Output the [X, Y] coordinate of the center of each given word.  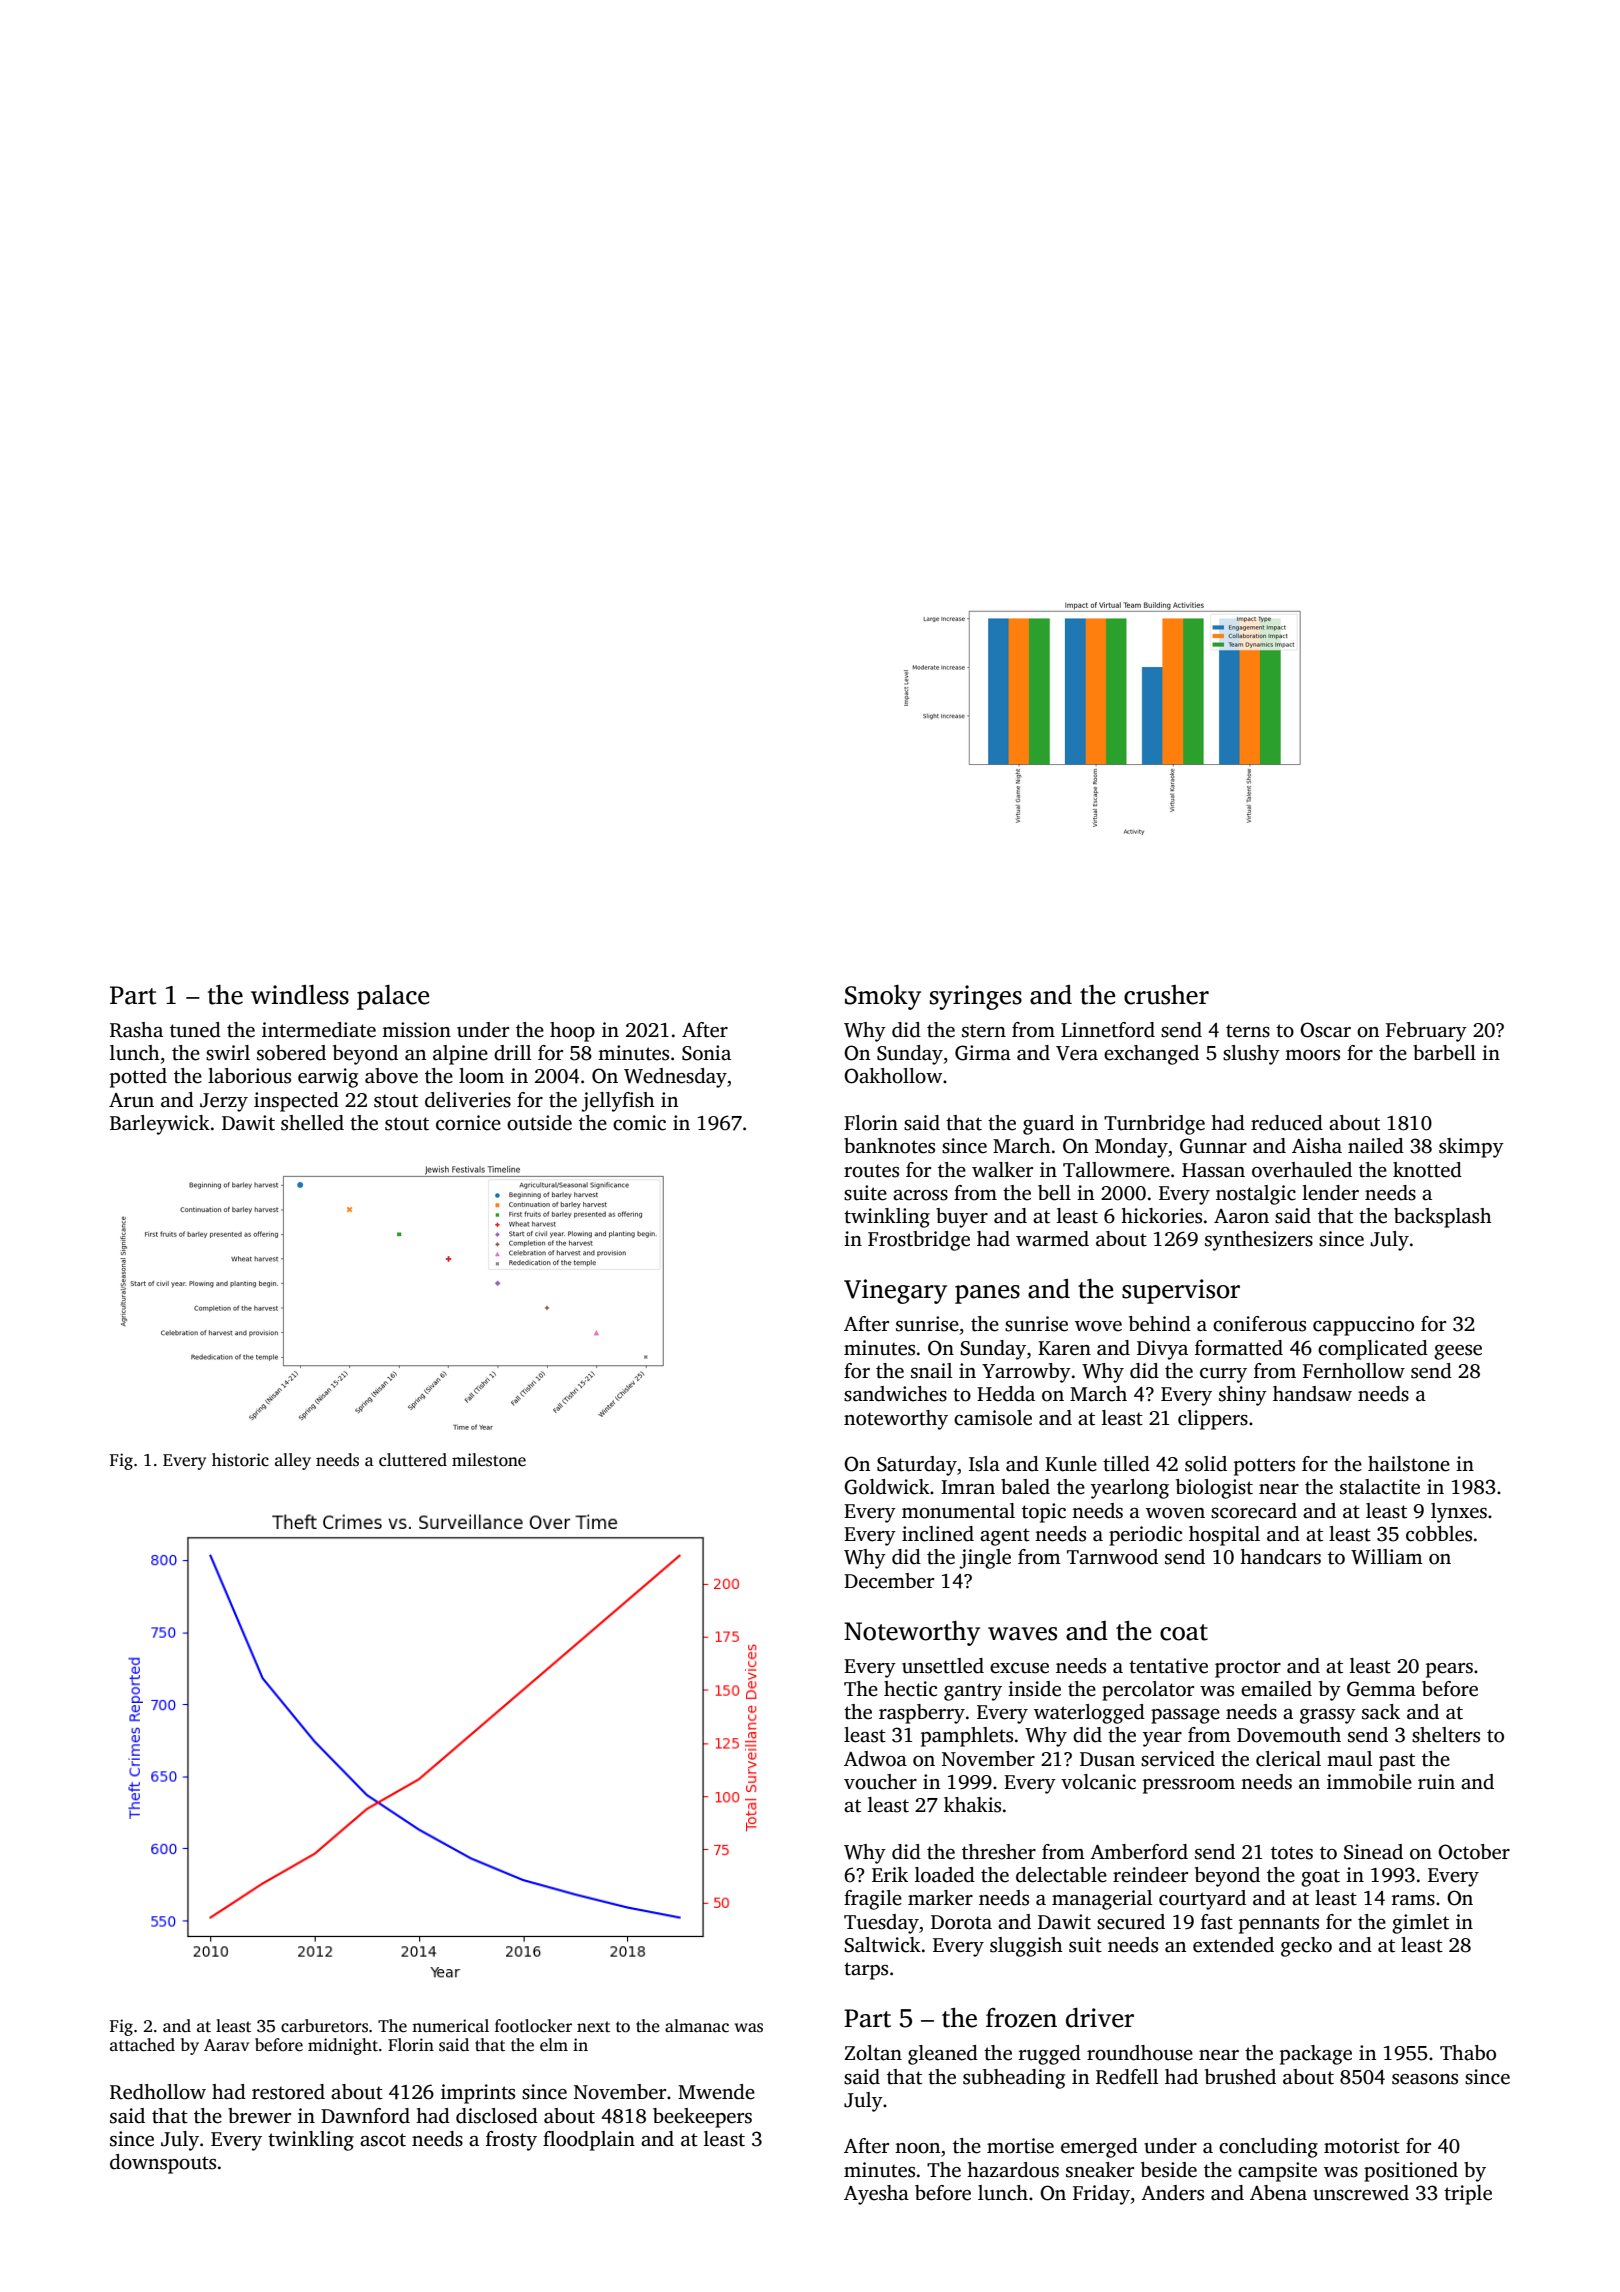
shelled [312, 1123]
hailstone [1409, 1464]
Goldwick [887, 1487]
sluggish [1026, 1947]
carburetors [324, 2026]
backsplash [1443, 1218]
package [1316, 2055]
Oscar [1325, 1030]
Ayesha [876, 2195]
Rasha [136, 1030]
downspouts [163, 2164]
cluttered [413, 1460]
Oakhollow [893, 1076]
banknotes [889, 1146]
